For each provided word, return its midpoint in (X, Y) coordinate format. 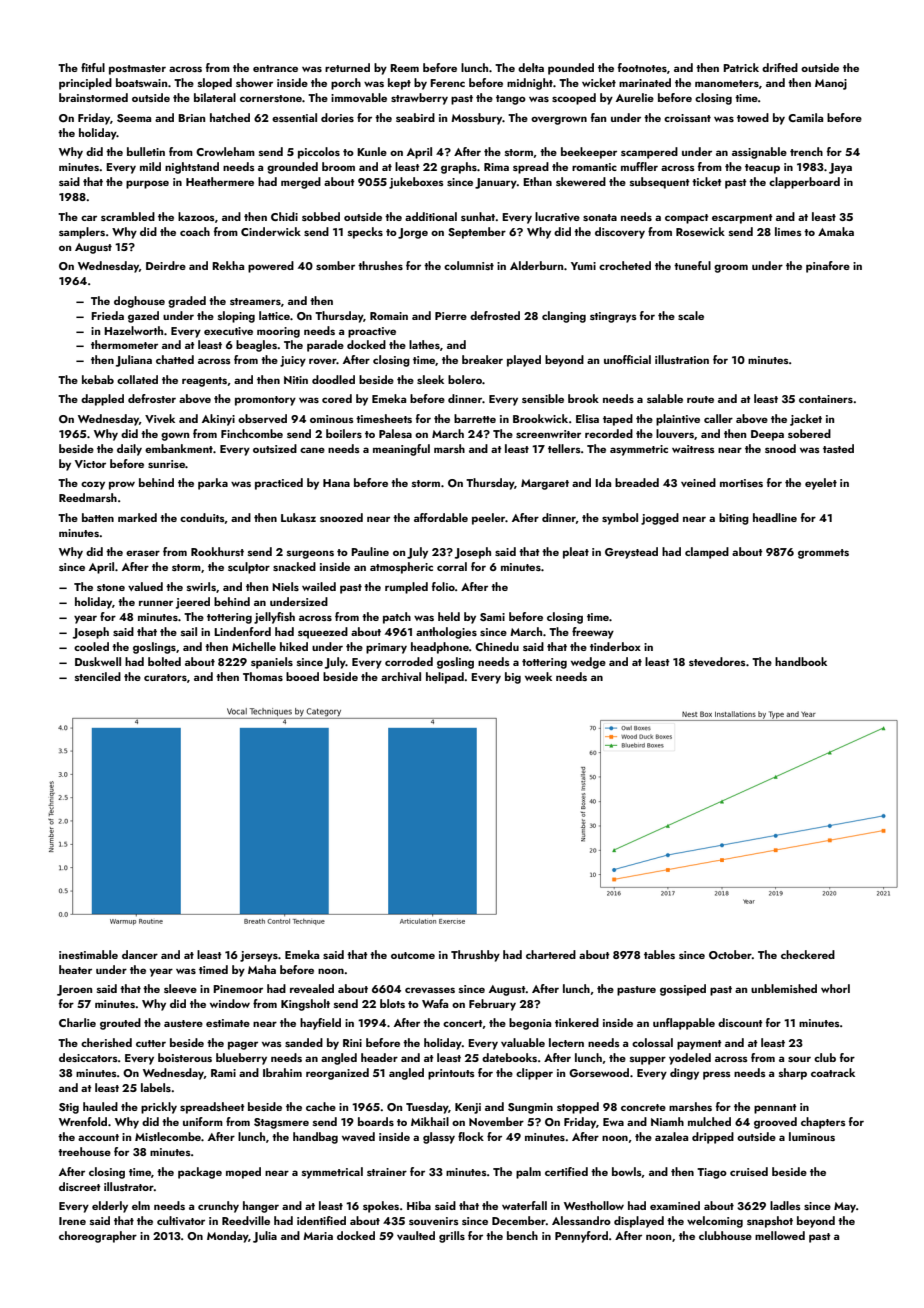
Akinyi (218, 420)
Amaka (836, 231)
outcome (413, 955)
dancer (140, 954)
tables (659, 954)
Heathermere (220, 181)
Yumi (583, 266)
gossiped (683, 990)
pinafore (828, 267)
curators (165, 677)
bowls (627, 1171)
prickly (159, 1108)
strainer (387, 1172)
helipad (445, 678)
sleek (430, 379)
